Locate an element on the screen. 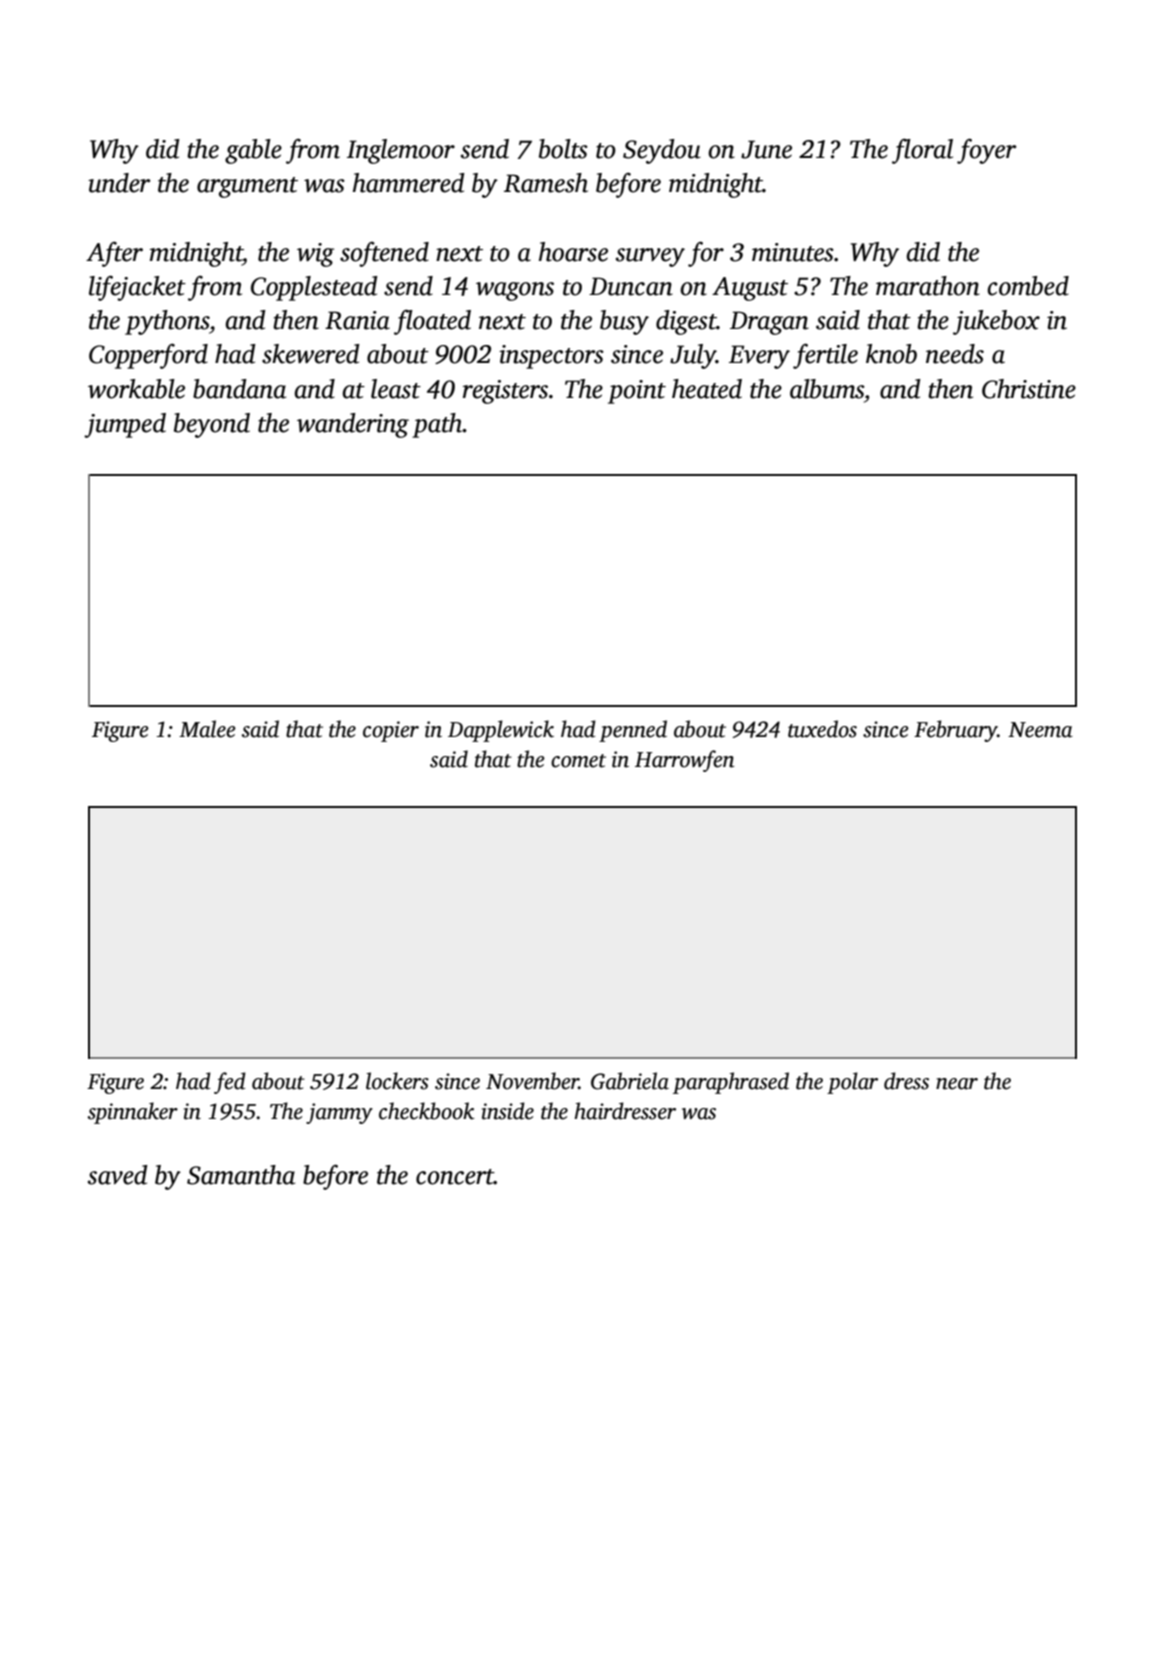 This screenshot has width=1165, height=1654. spinnaker is located at coordinates (133, 1113).
